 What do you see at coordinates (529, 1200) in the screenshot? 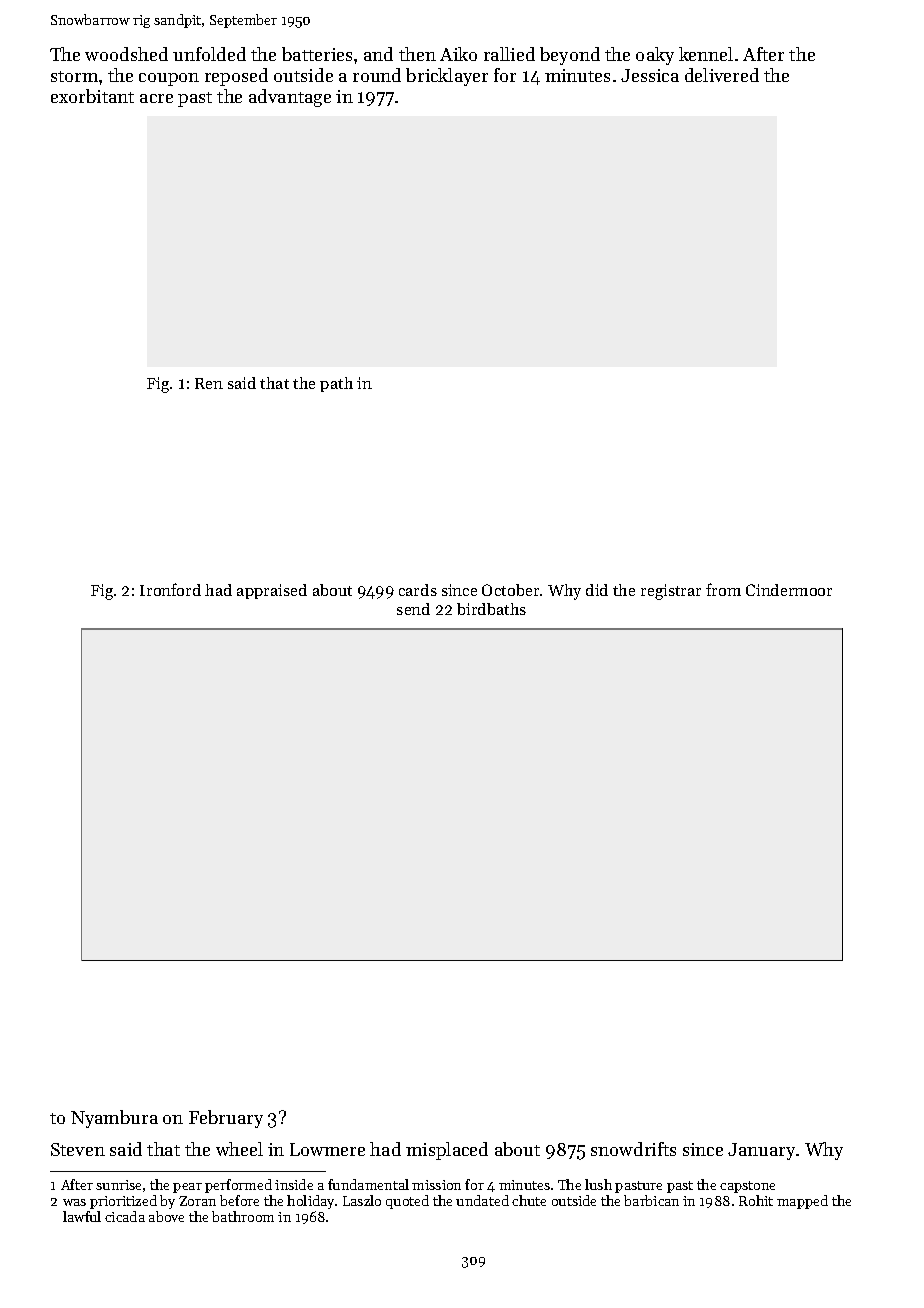
I see `chute` at bounding box center [529, 1200].
